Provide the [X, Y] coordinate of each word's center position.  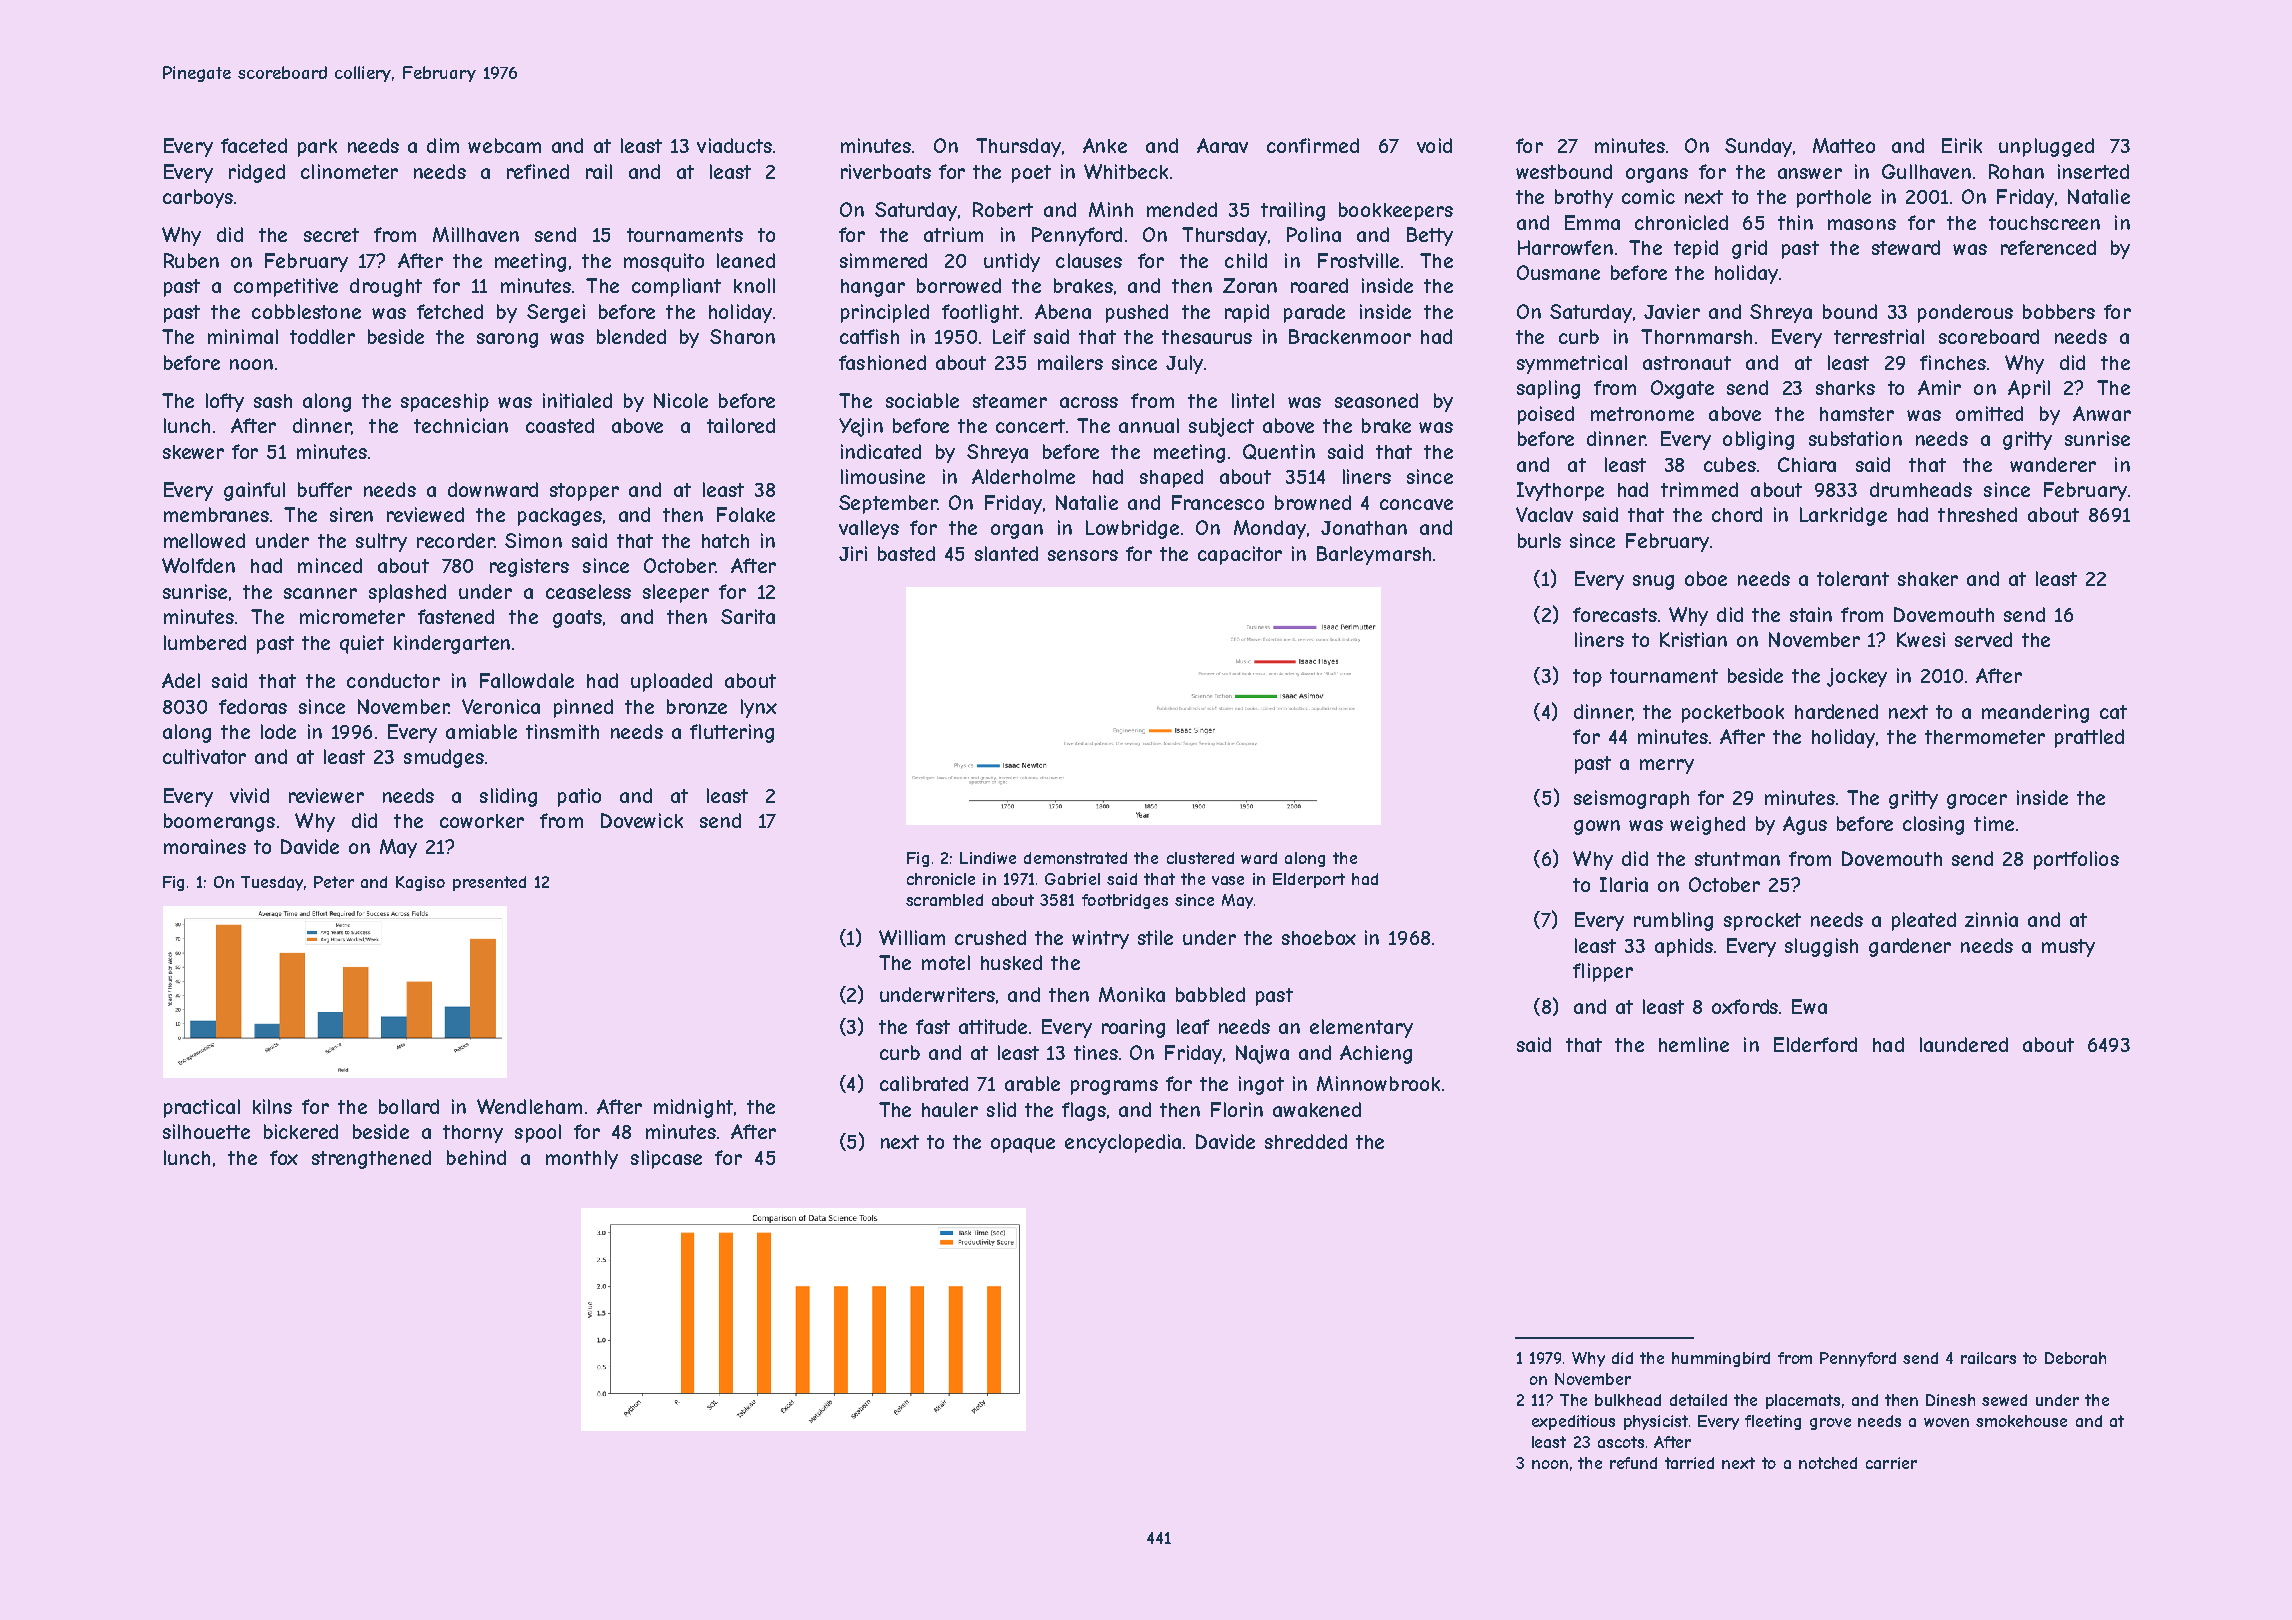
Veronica [501, 706]
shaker [1928, 579]
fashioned [882, 362]
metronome [1642, 414]
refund [1633, 1463]
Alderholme [1023, 476]
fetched [450, 311]
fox [284, 1157]
